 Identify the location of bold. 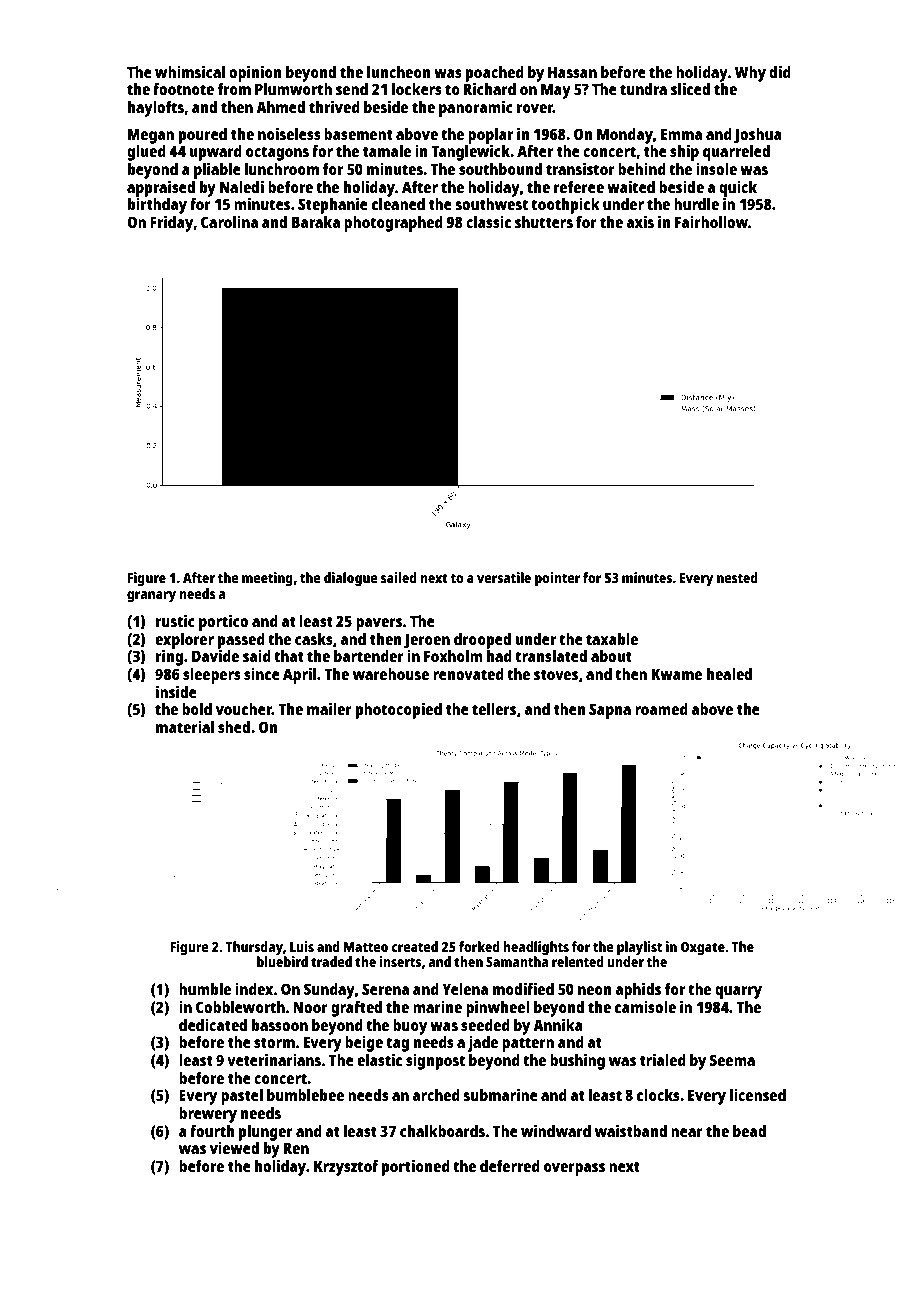
(197, 709).
